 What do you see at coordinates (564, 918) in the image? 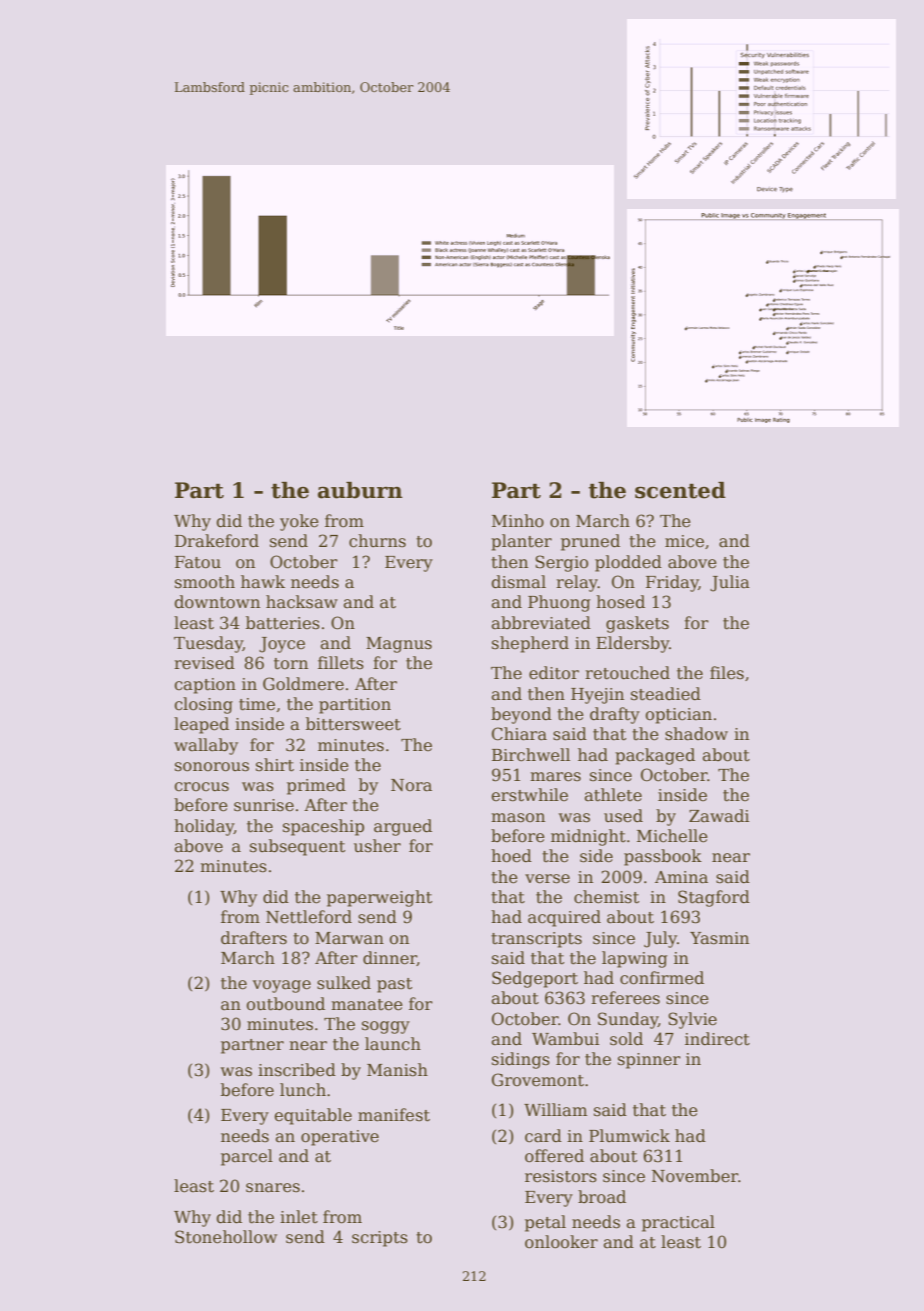
I see `acquired` at bounding box center [564, 918].
